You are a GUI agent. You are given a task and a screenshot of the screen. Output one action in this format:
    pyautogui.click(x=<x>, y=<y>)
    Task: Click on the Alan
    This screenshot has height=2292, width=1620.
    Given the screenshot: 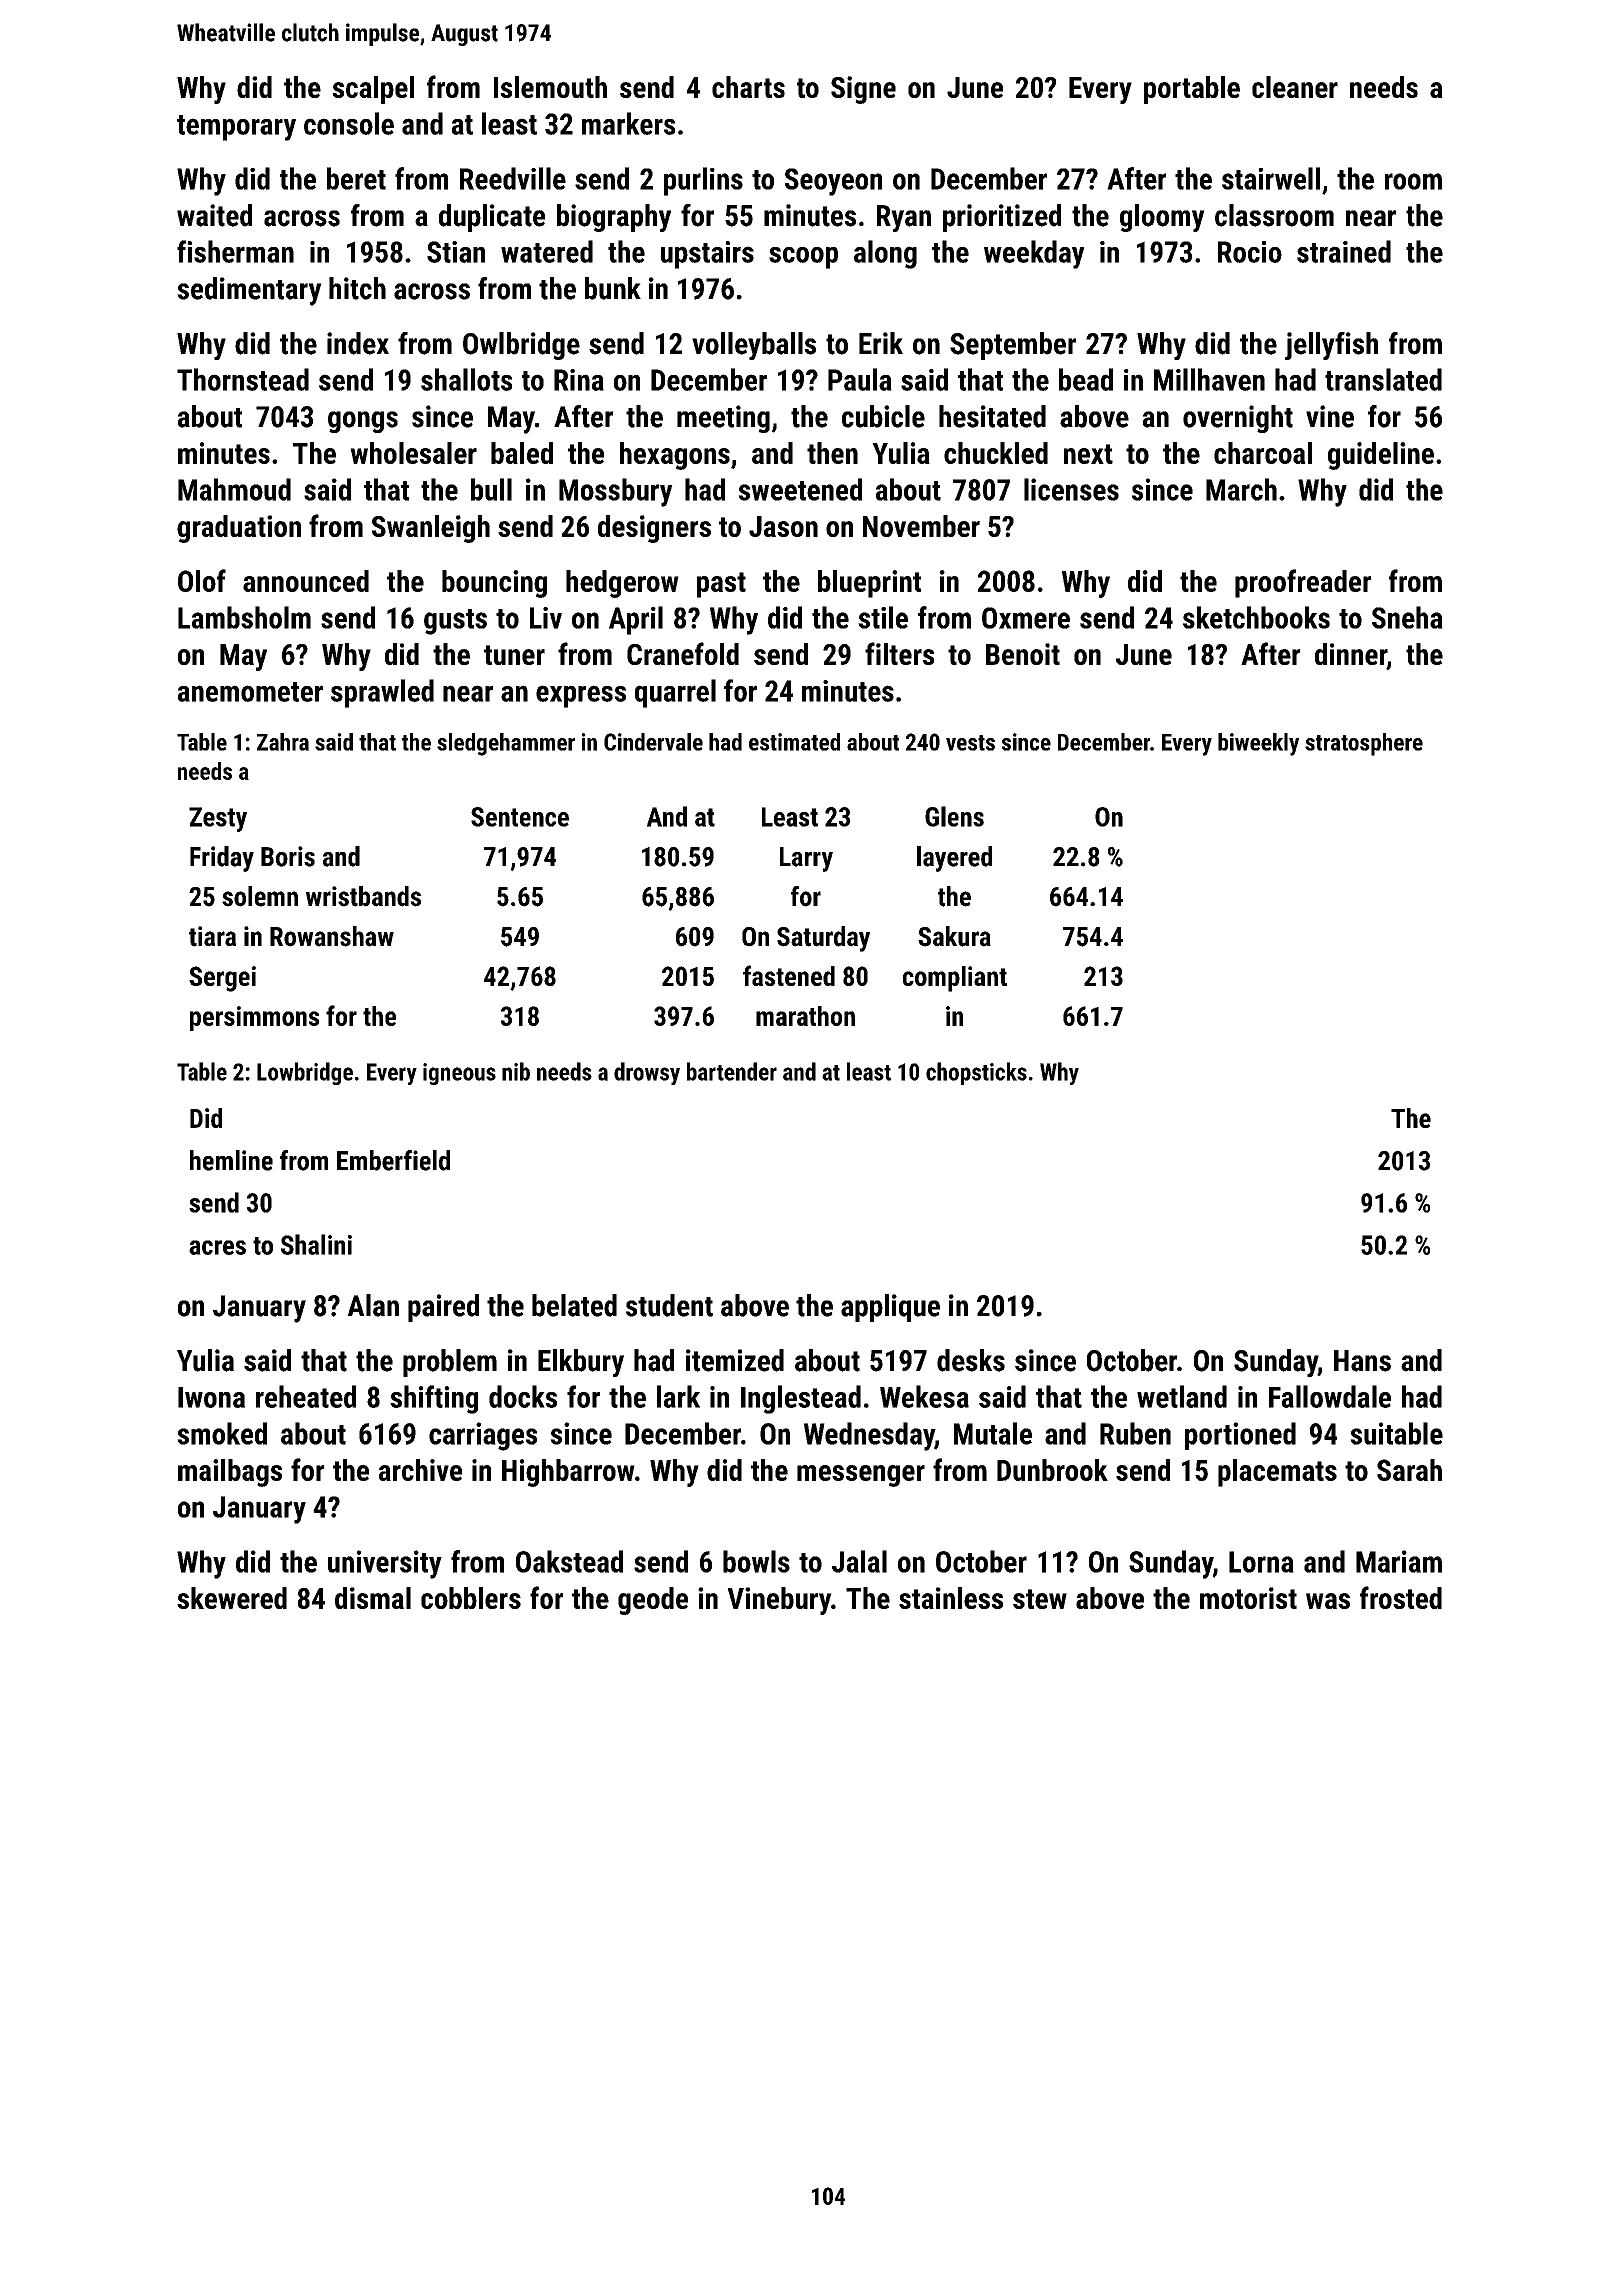 What is the action you would take?
    pyautogui.click(x=373, y=1305)
